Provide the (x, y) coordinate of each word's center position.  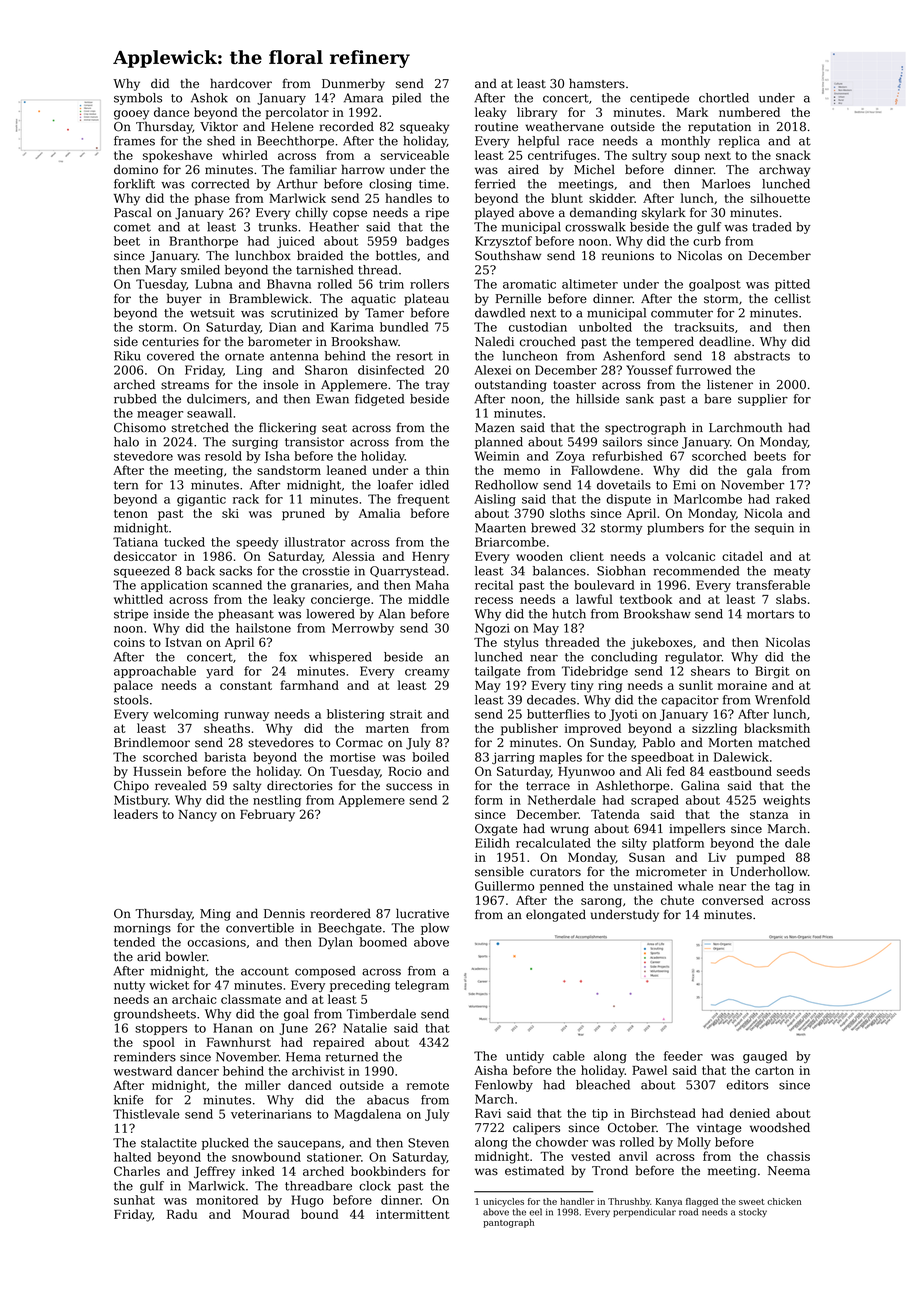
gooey (131, 115)
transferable (773, 585)
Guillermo (504, 886)
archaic (194, 999)
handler (577, 1201)
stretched (200, 427)
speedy (257, 543)
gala (759, 471)
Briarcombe (510, 542)
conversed (733, 900)
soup (686, 158)
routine (496, 127)
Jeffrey (214, 1172)
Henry (430, 558)
